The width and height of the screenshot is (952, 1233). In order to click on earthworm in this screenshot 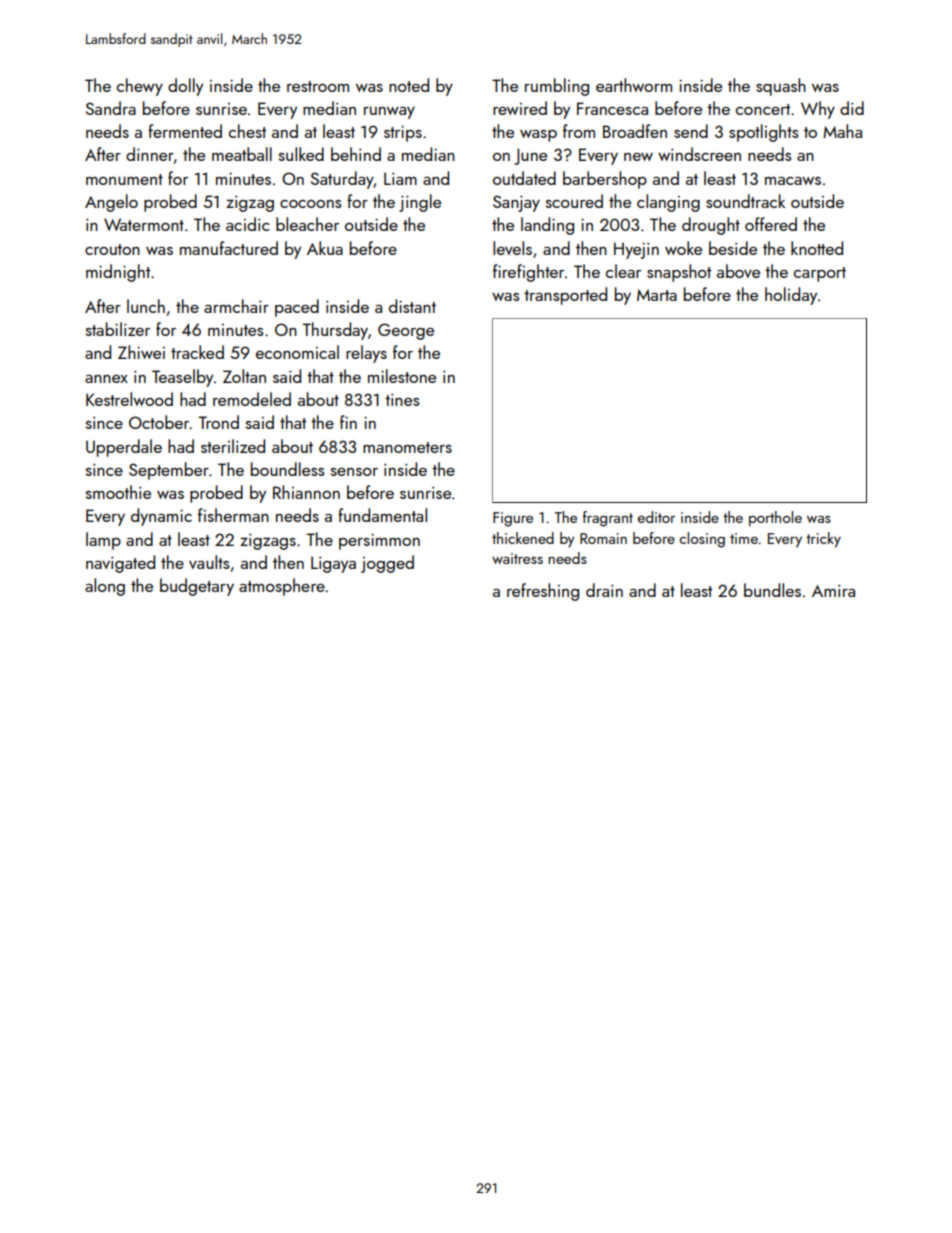, I will do `click(634, 85)`.
